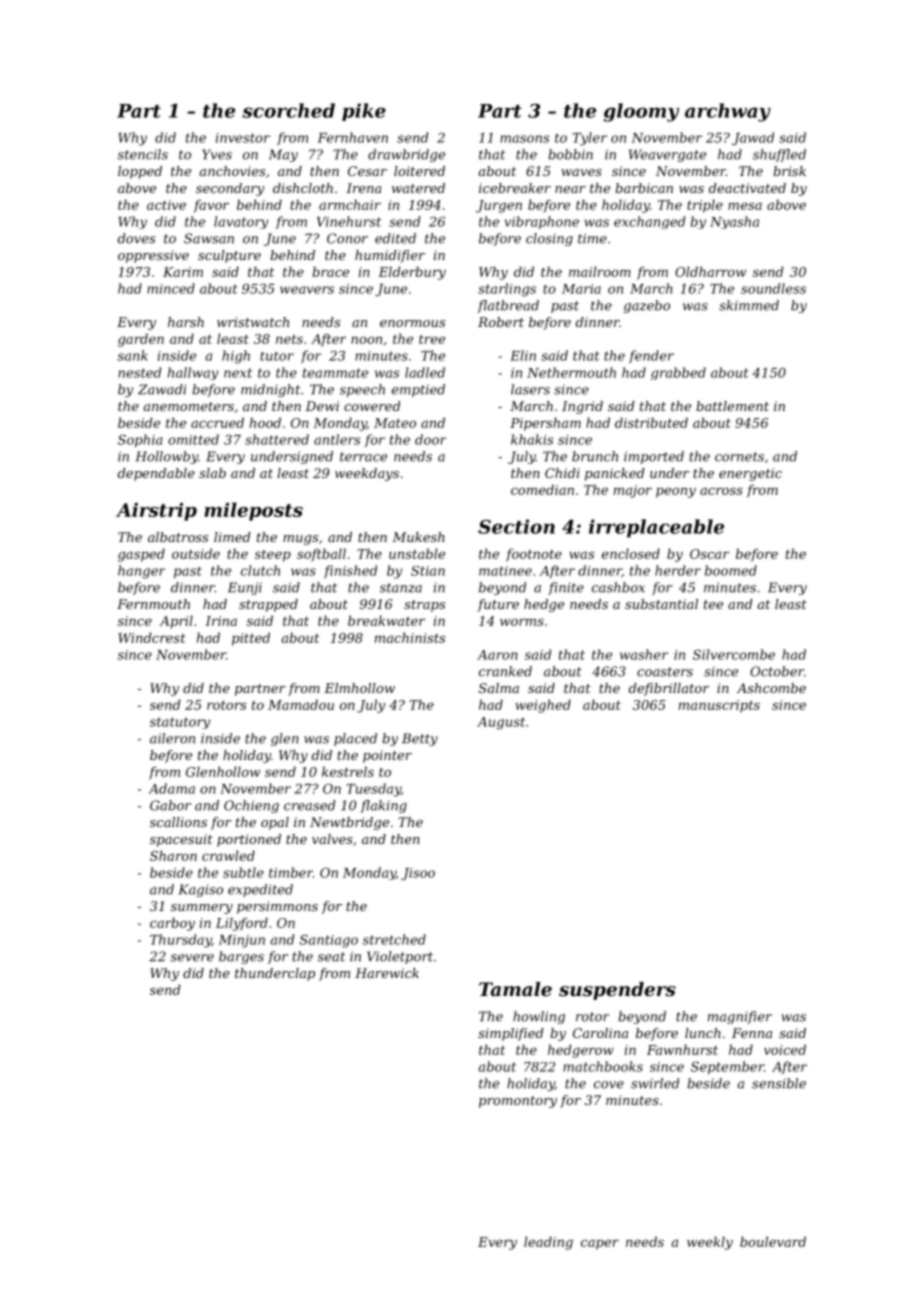  I want to click on Sophia, so click(140, 441).
